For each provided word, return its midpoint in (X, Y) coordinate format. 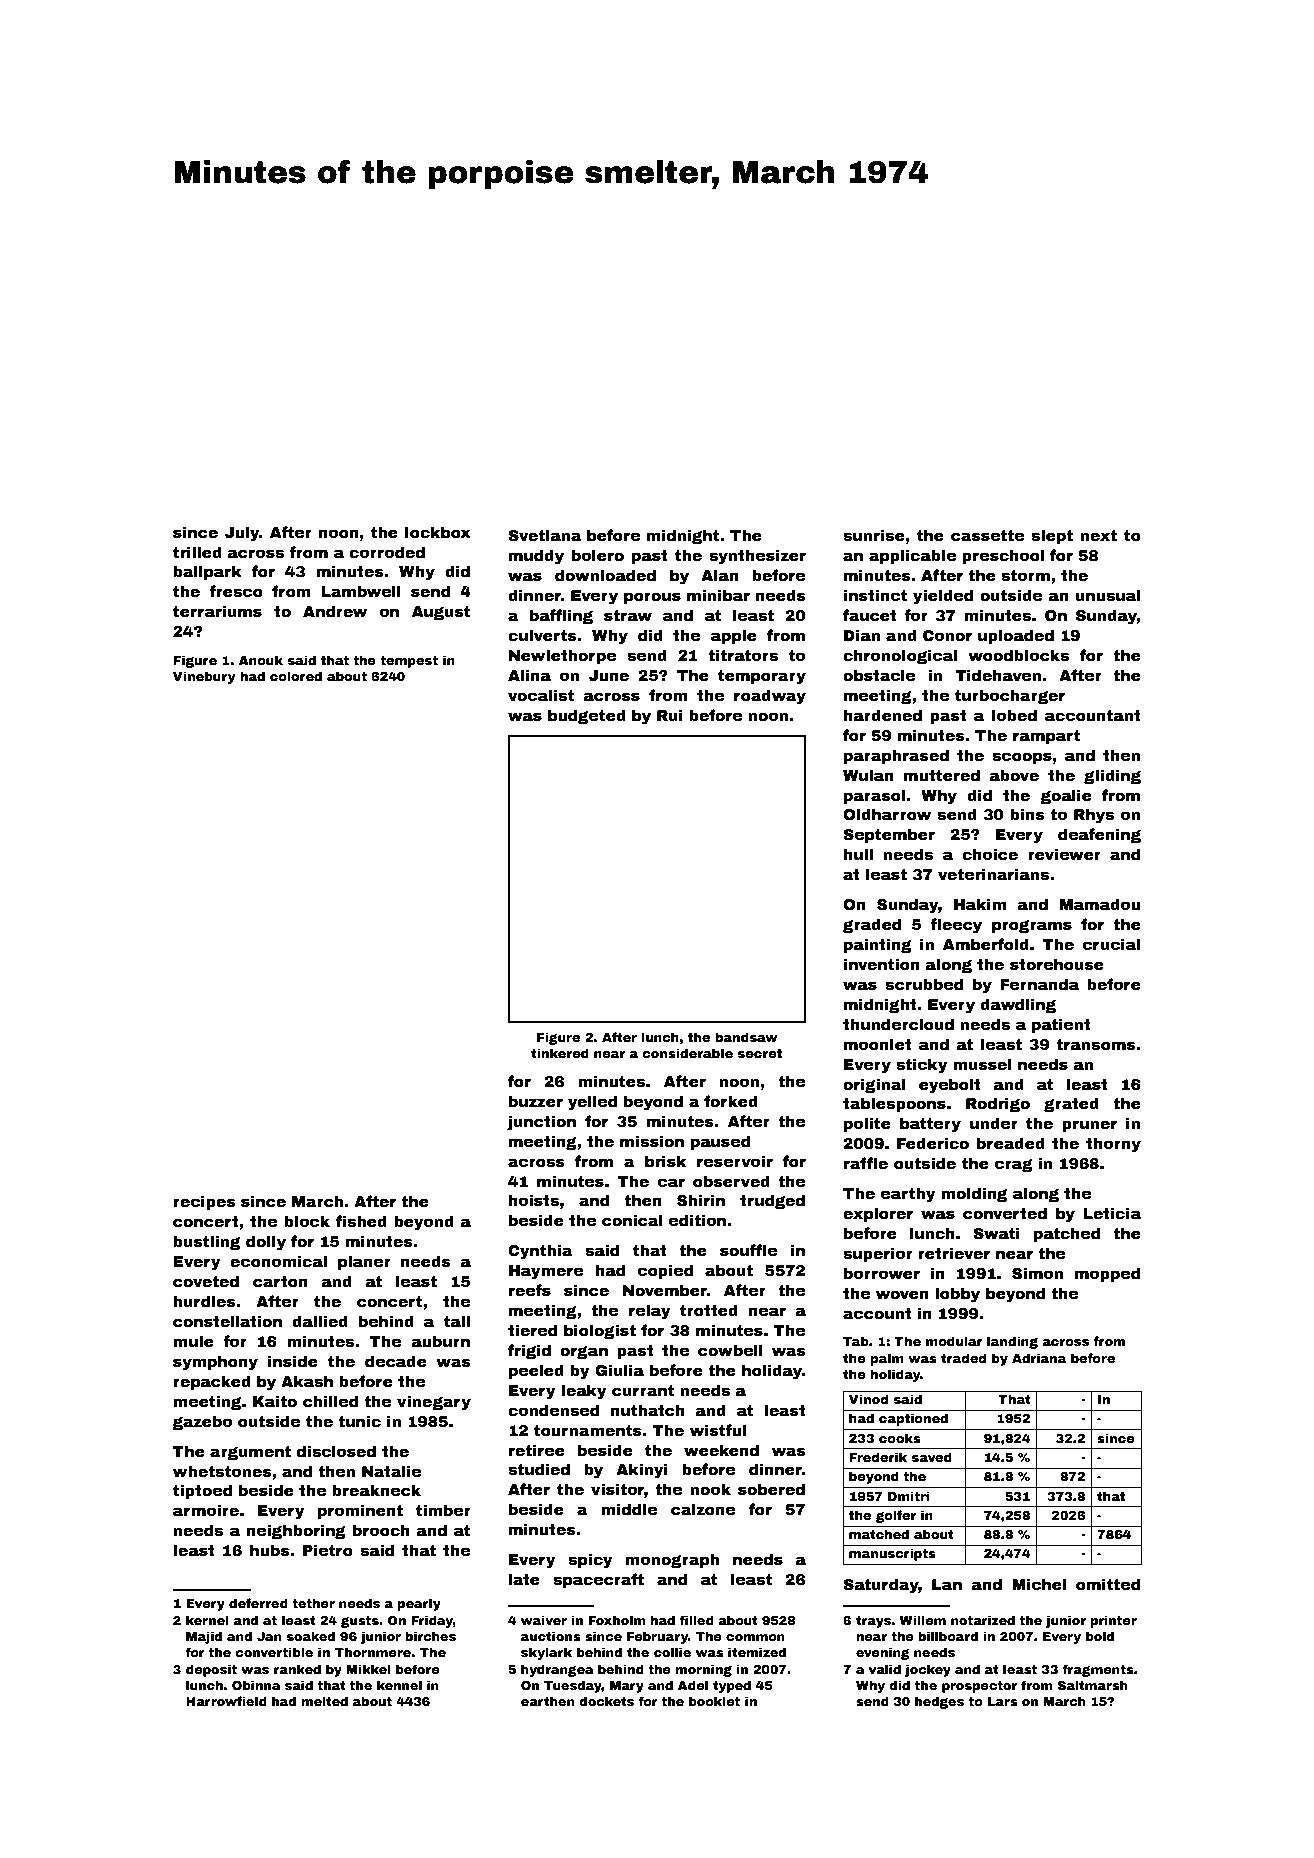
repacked (212, 1382)
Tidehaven (998, 675)
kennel (399, 1685)
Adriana (1039, 1358)
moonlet (878, 1044)
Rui (670, 715)
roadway (770, 697)
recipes (204, 1202)
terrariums (217, 611)
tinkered (560, 1053)
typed (732, 1686)
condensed (553, 1410)
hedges (939, 1702)
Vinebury (204, 677)
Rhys (1094, 816)
